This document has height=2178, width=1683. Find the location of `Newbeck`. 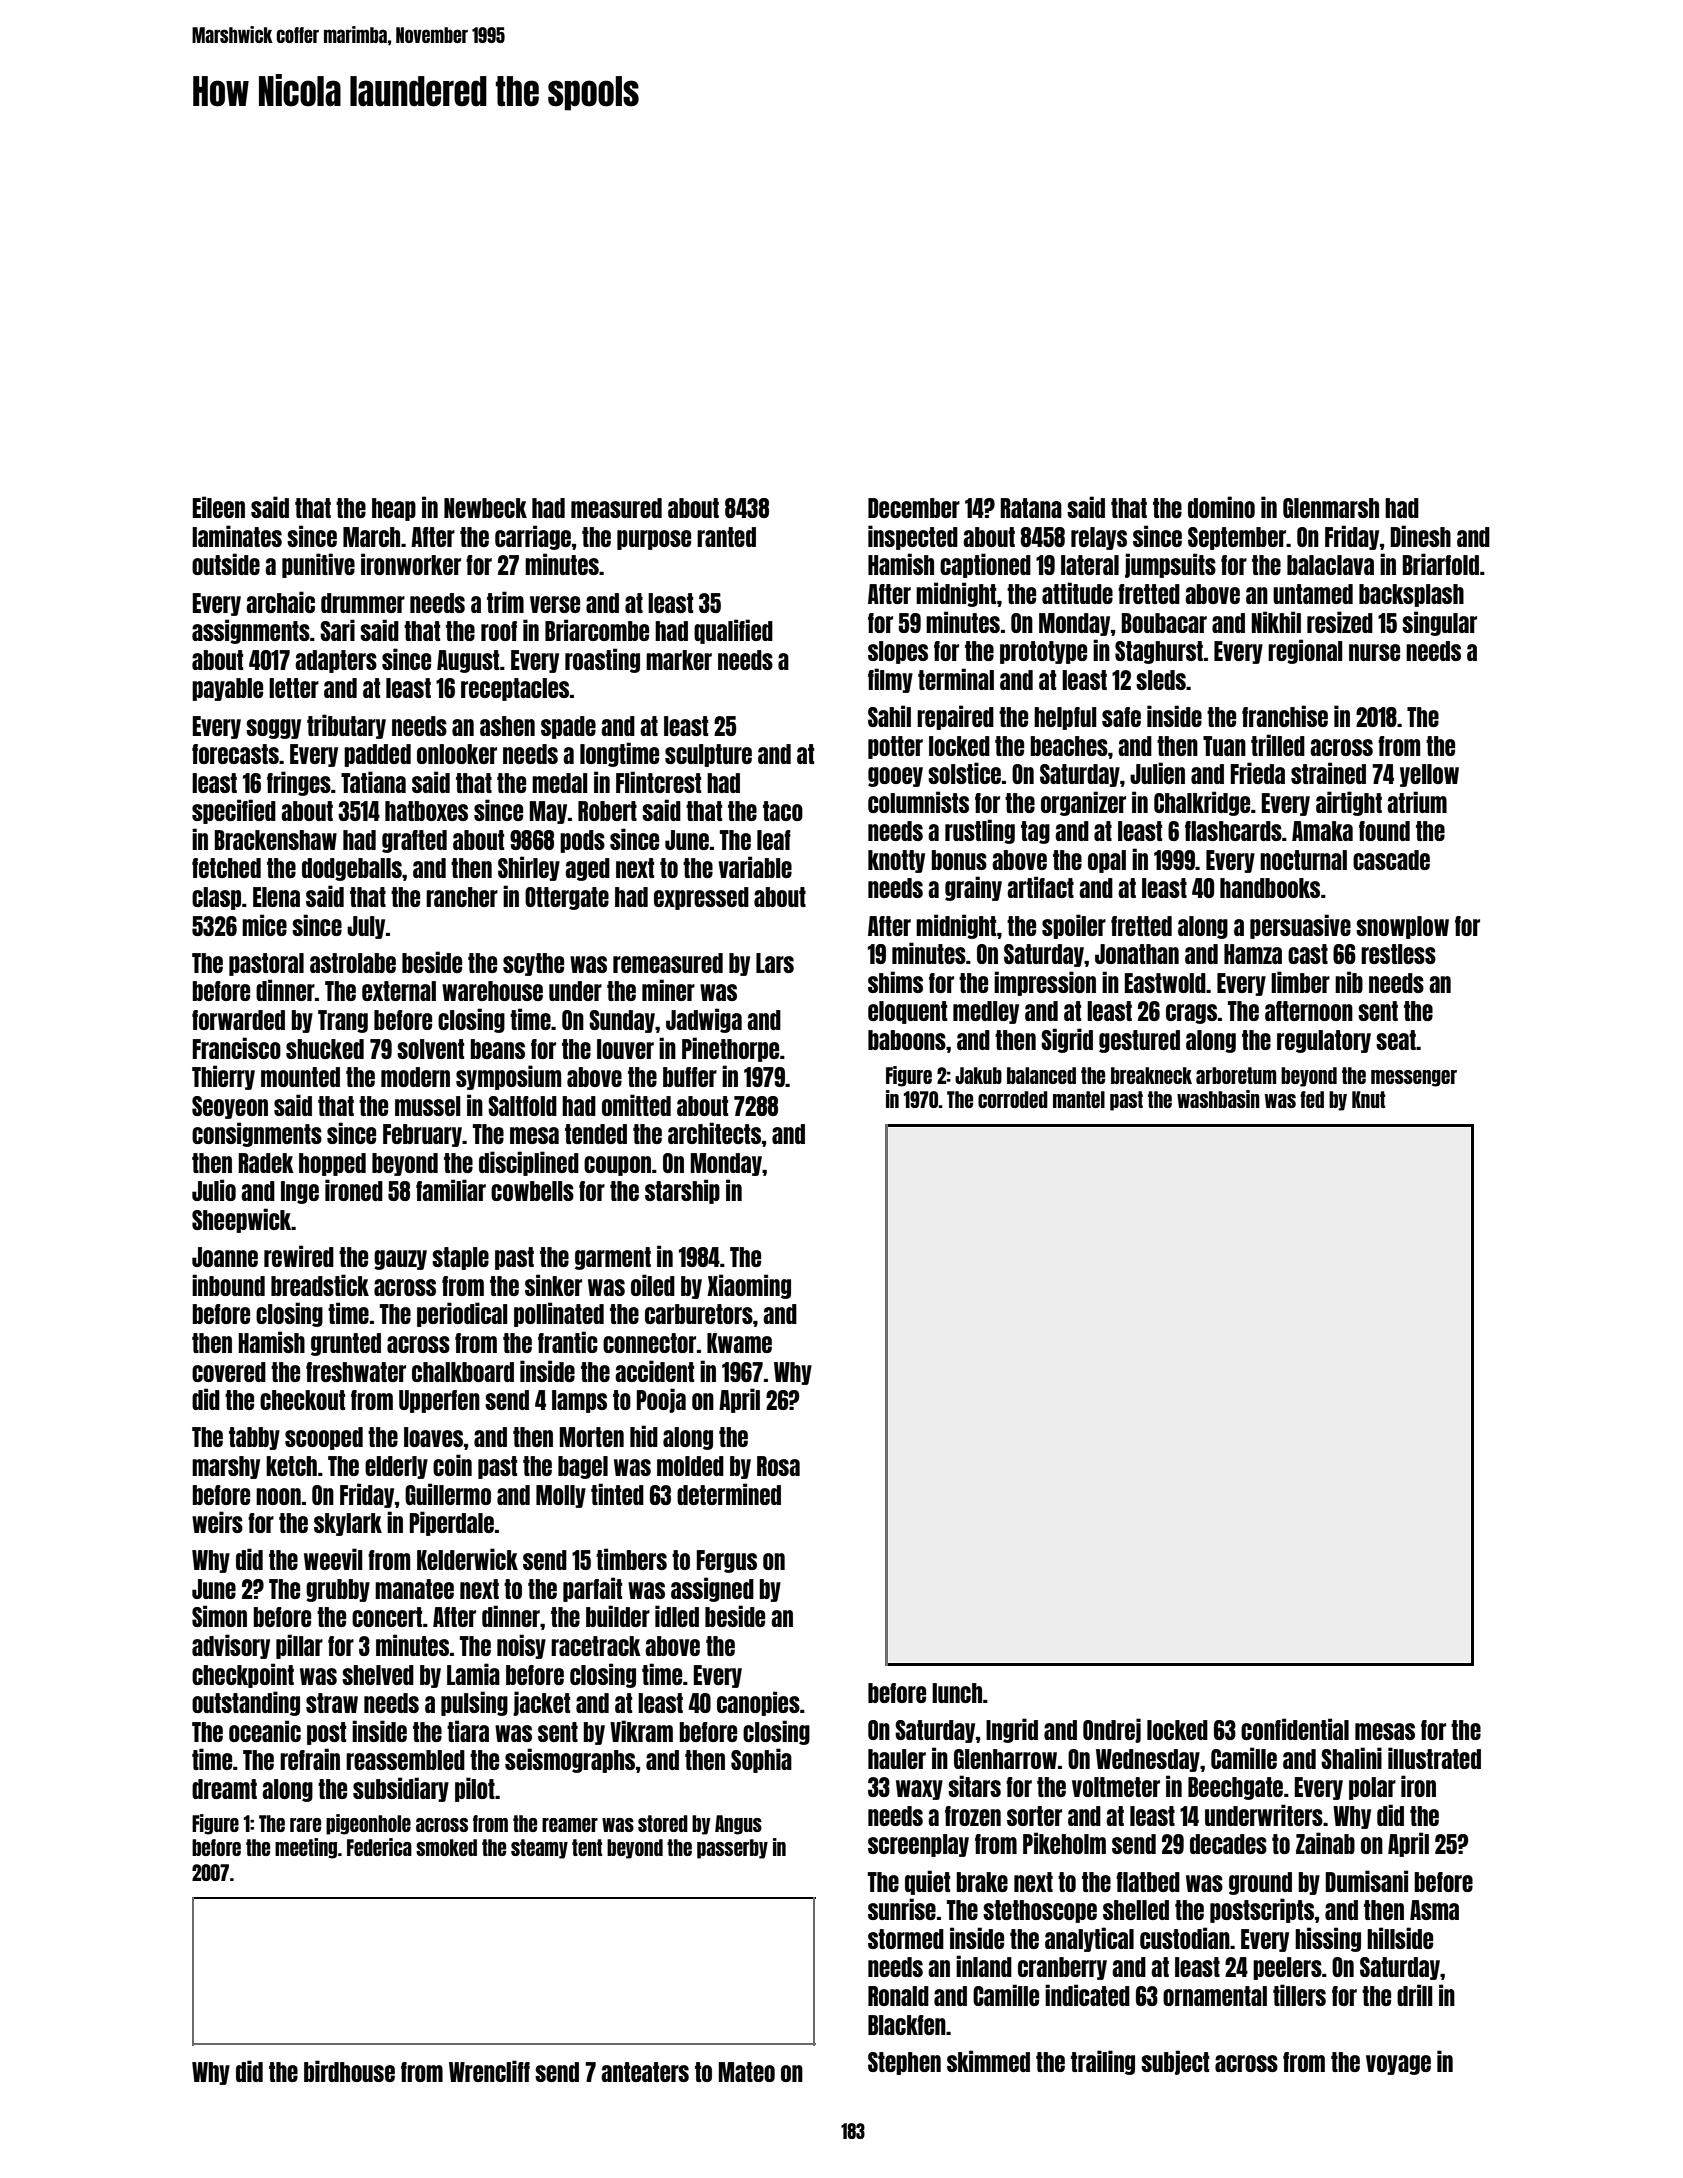

Newbeck is located at coordinates (485, 508).
